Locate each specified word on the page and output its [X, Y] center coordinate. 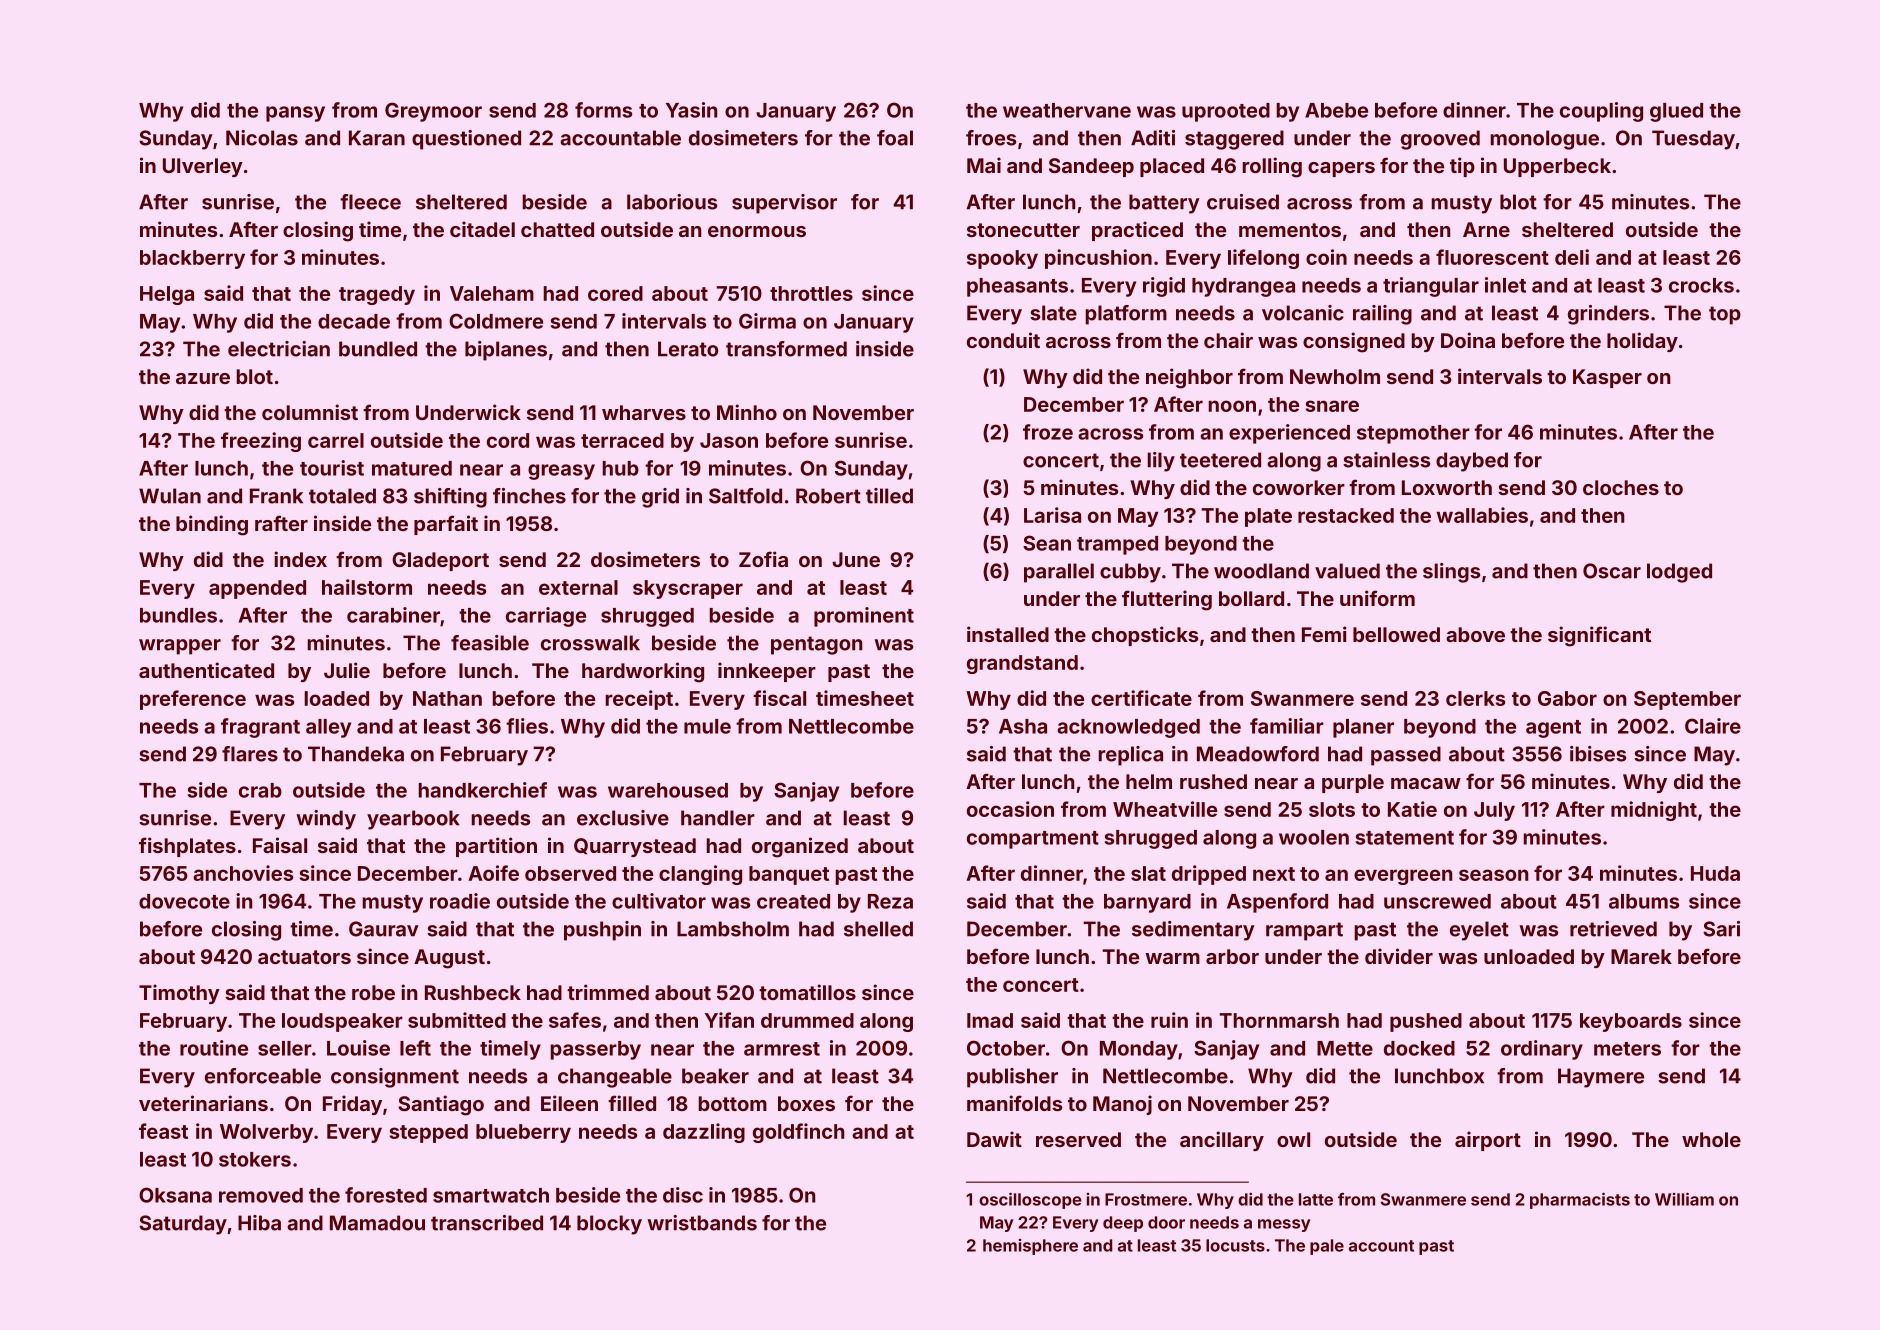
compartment [1033, 840]
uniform [1377, 598]
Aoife [493, 873]
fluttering [1167, 600]
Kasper [1607, 378]
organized [800, 847]
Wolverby [266, 1133]
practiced [1137, 231]
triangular [1431, 287]
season [1494, 875]
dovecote [184, 901]
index [300, 559]
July [1494, 811]
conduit [1003, 340]
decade [354, 321]
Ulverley [203, 167]
